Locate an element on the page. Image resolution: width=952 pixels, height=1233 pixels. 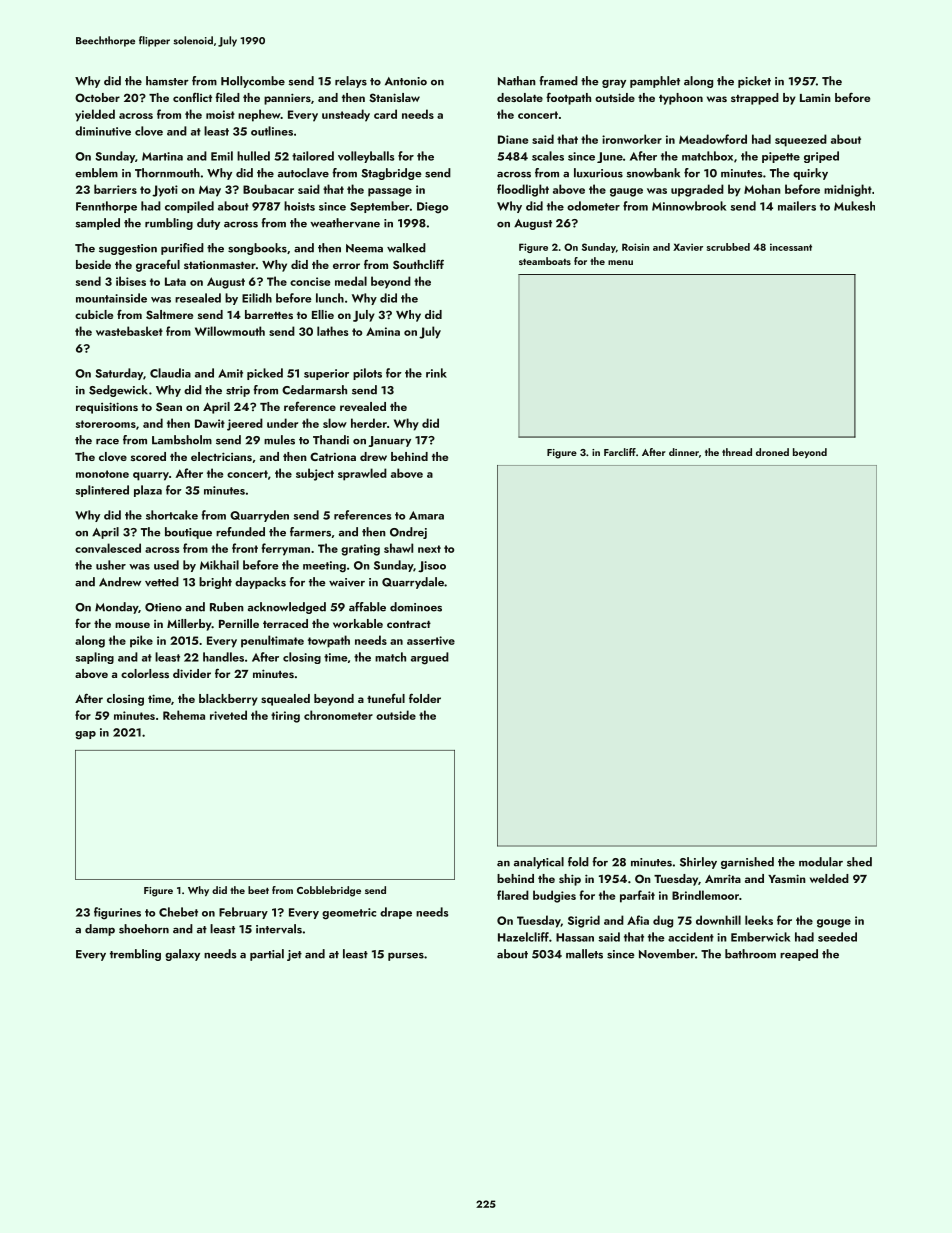
Xavier is located at coordinates (688, 247).
